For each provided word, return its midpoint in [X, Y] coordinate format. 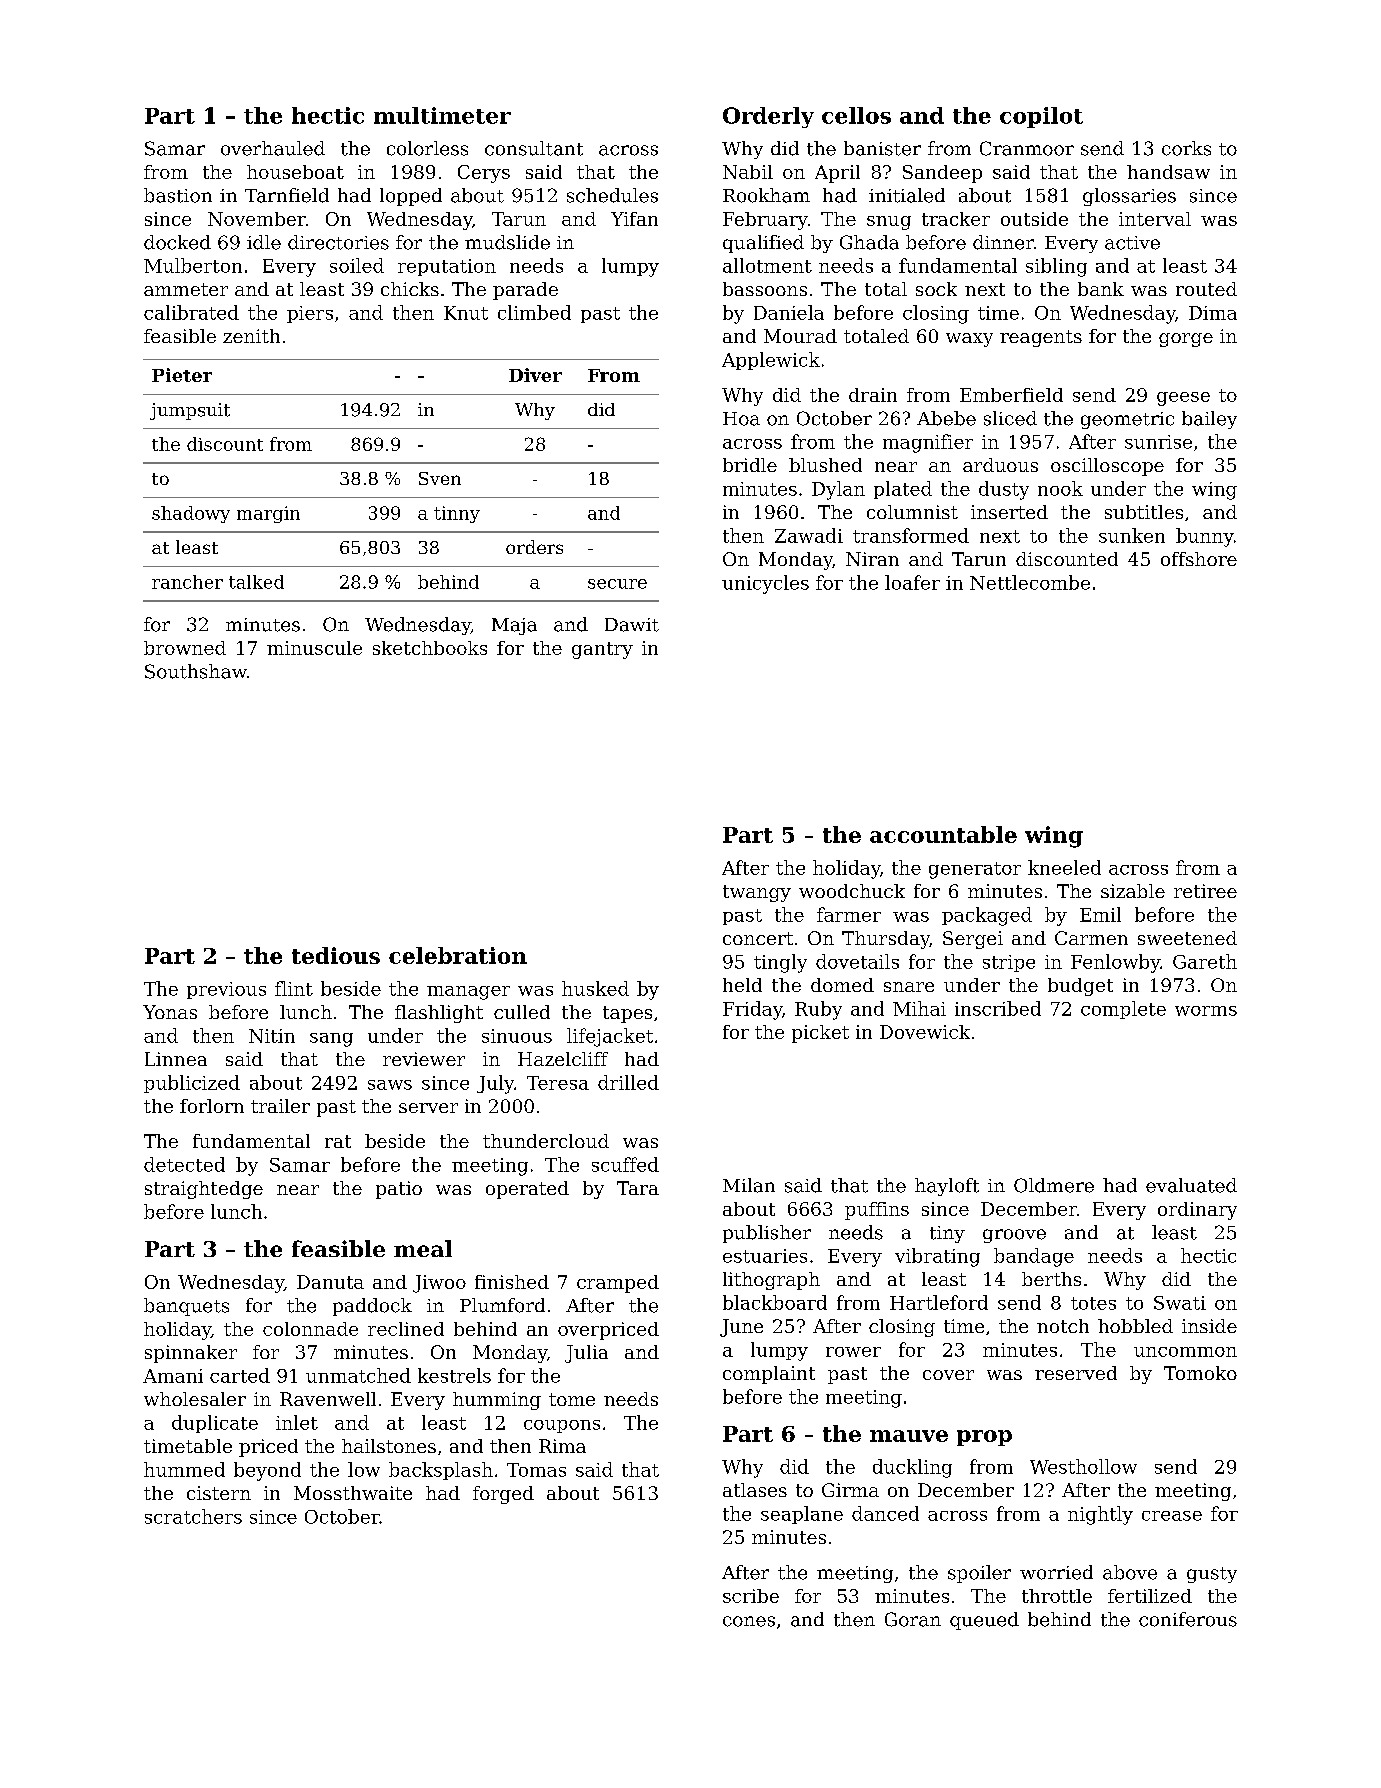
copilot [1041, 117]
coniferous [1188, 1619]
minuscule [314, 648]
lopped [411, 197]
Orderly [768, 117]
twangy [757, 893]
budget [1080, 987]
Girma [850, 1490]
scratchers [193, 1516]
